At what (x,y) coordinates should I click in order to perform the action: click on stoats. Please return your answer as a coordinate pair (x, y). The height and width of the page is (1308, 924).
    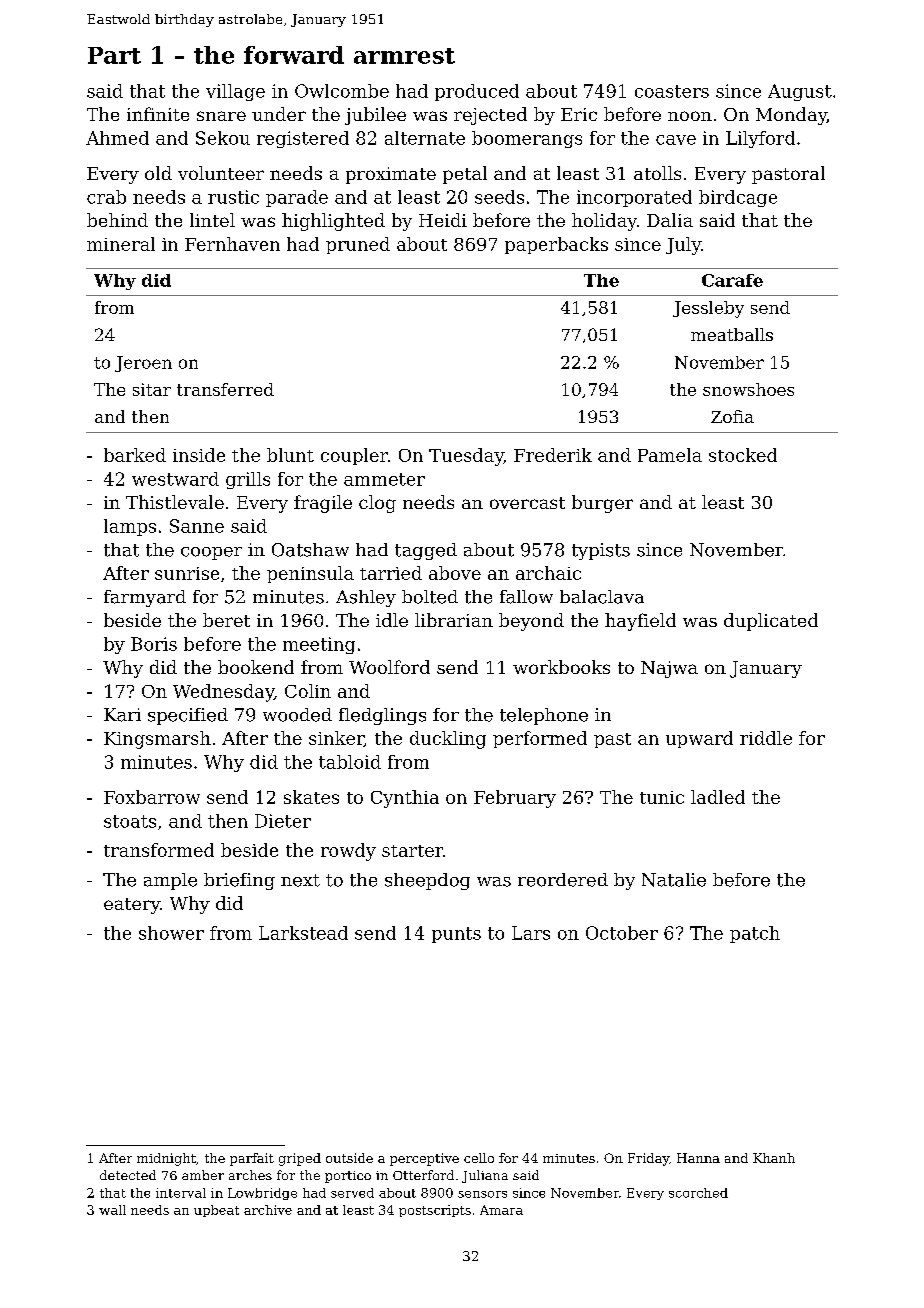
    Looking at the image, I should click on (130, 821).
